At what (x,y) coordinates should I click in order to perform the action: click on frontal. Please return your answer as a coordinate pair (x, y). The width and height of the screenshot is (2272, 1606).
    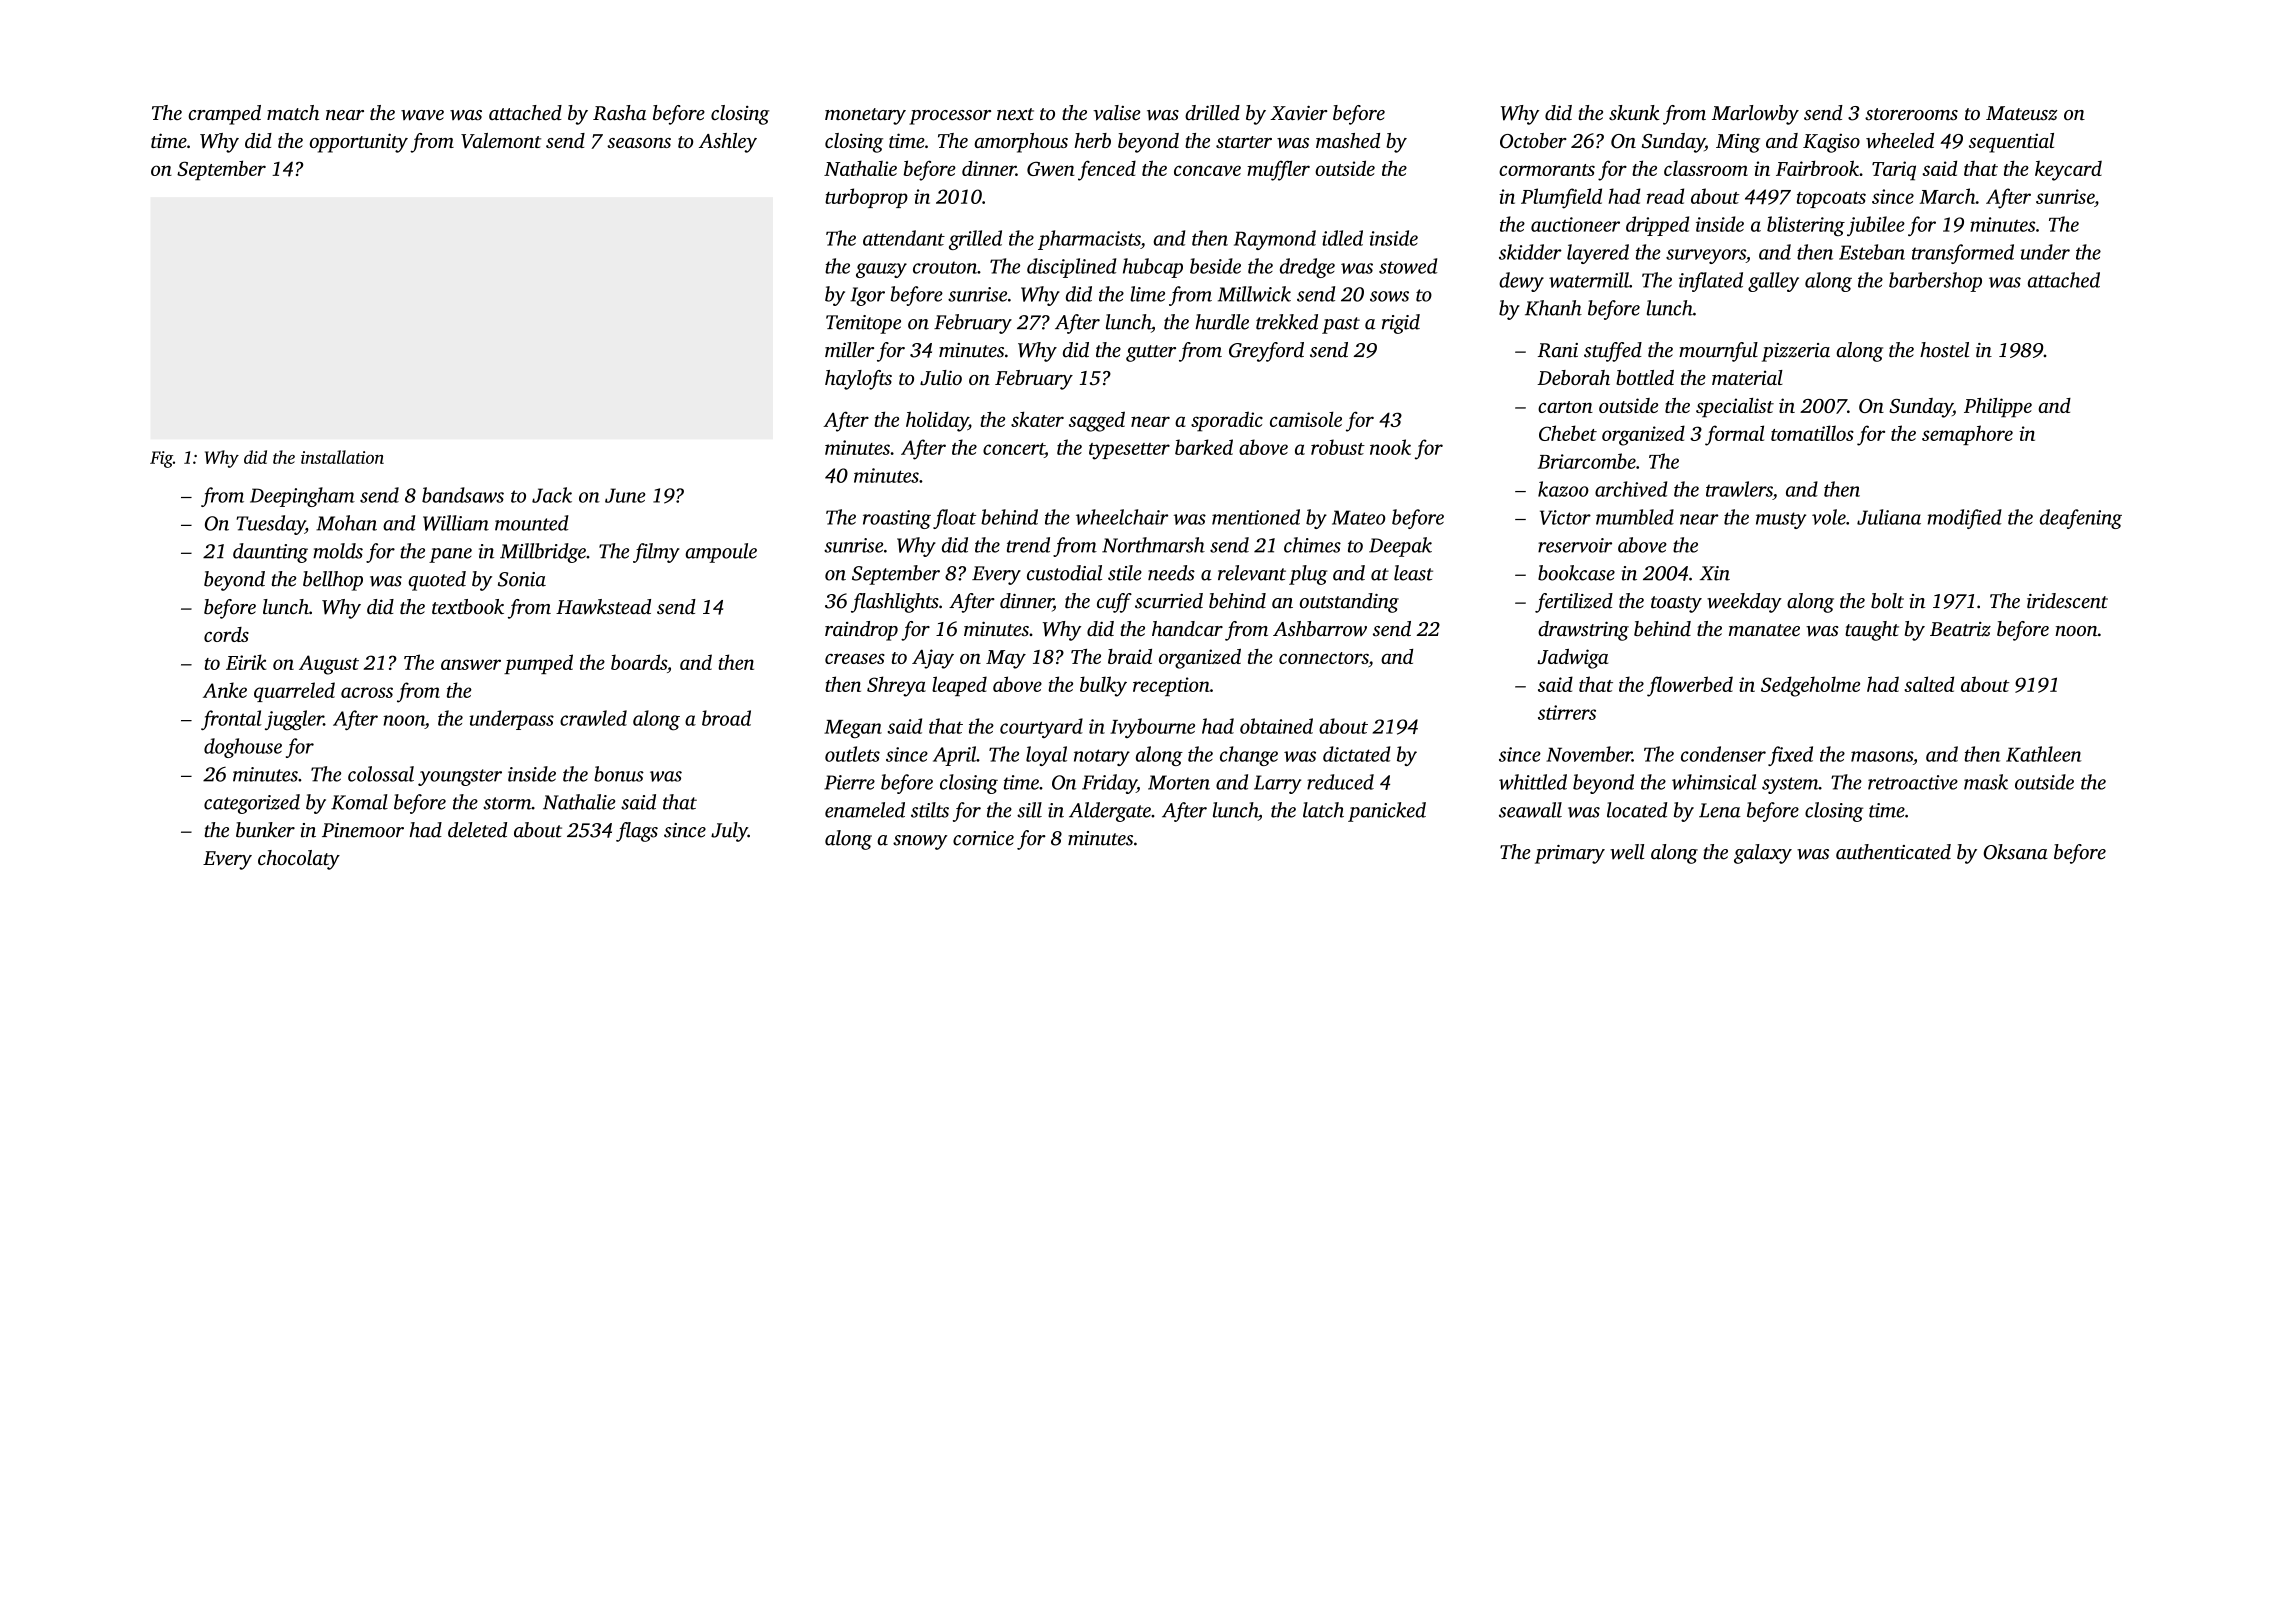
    Looking at the image, I should click on (231, 720).
